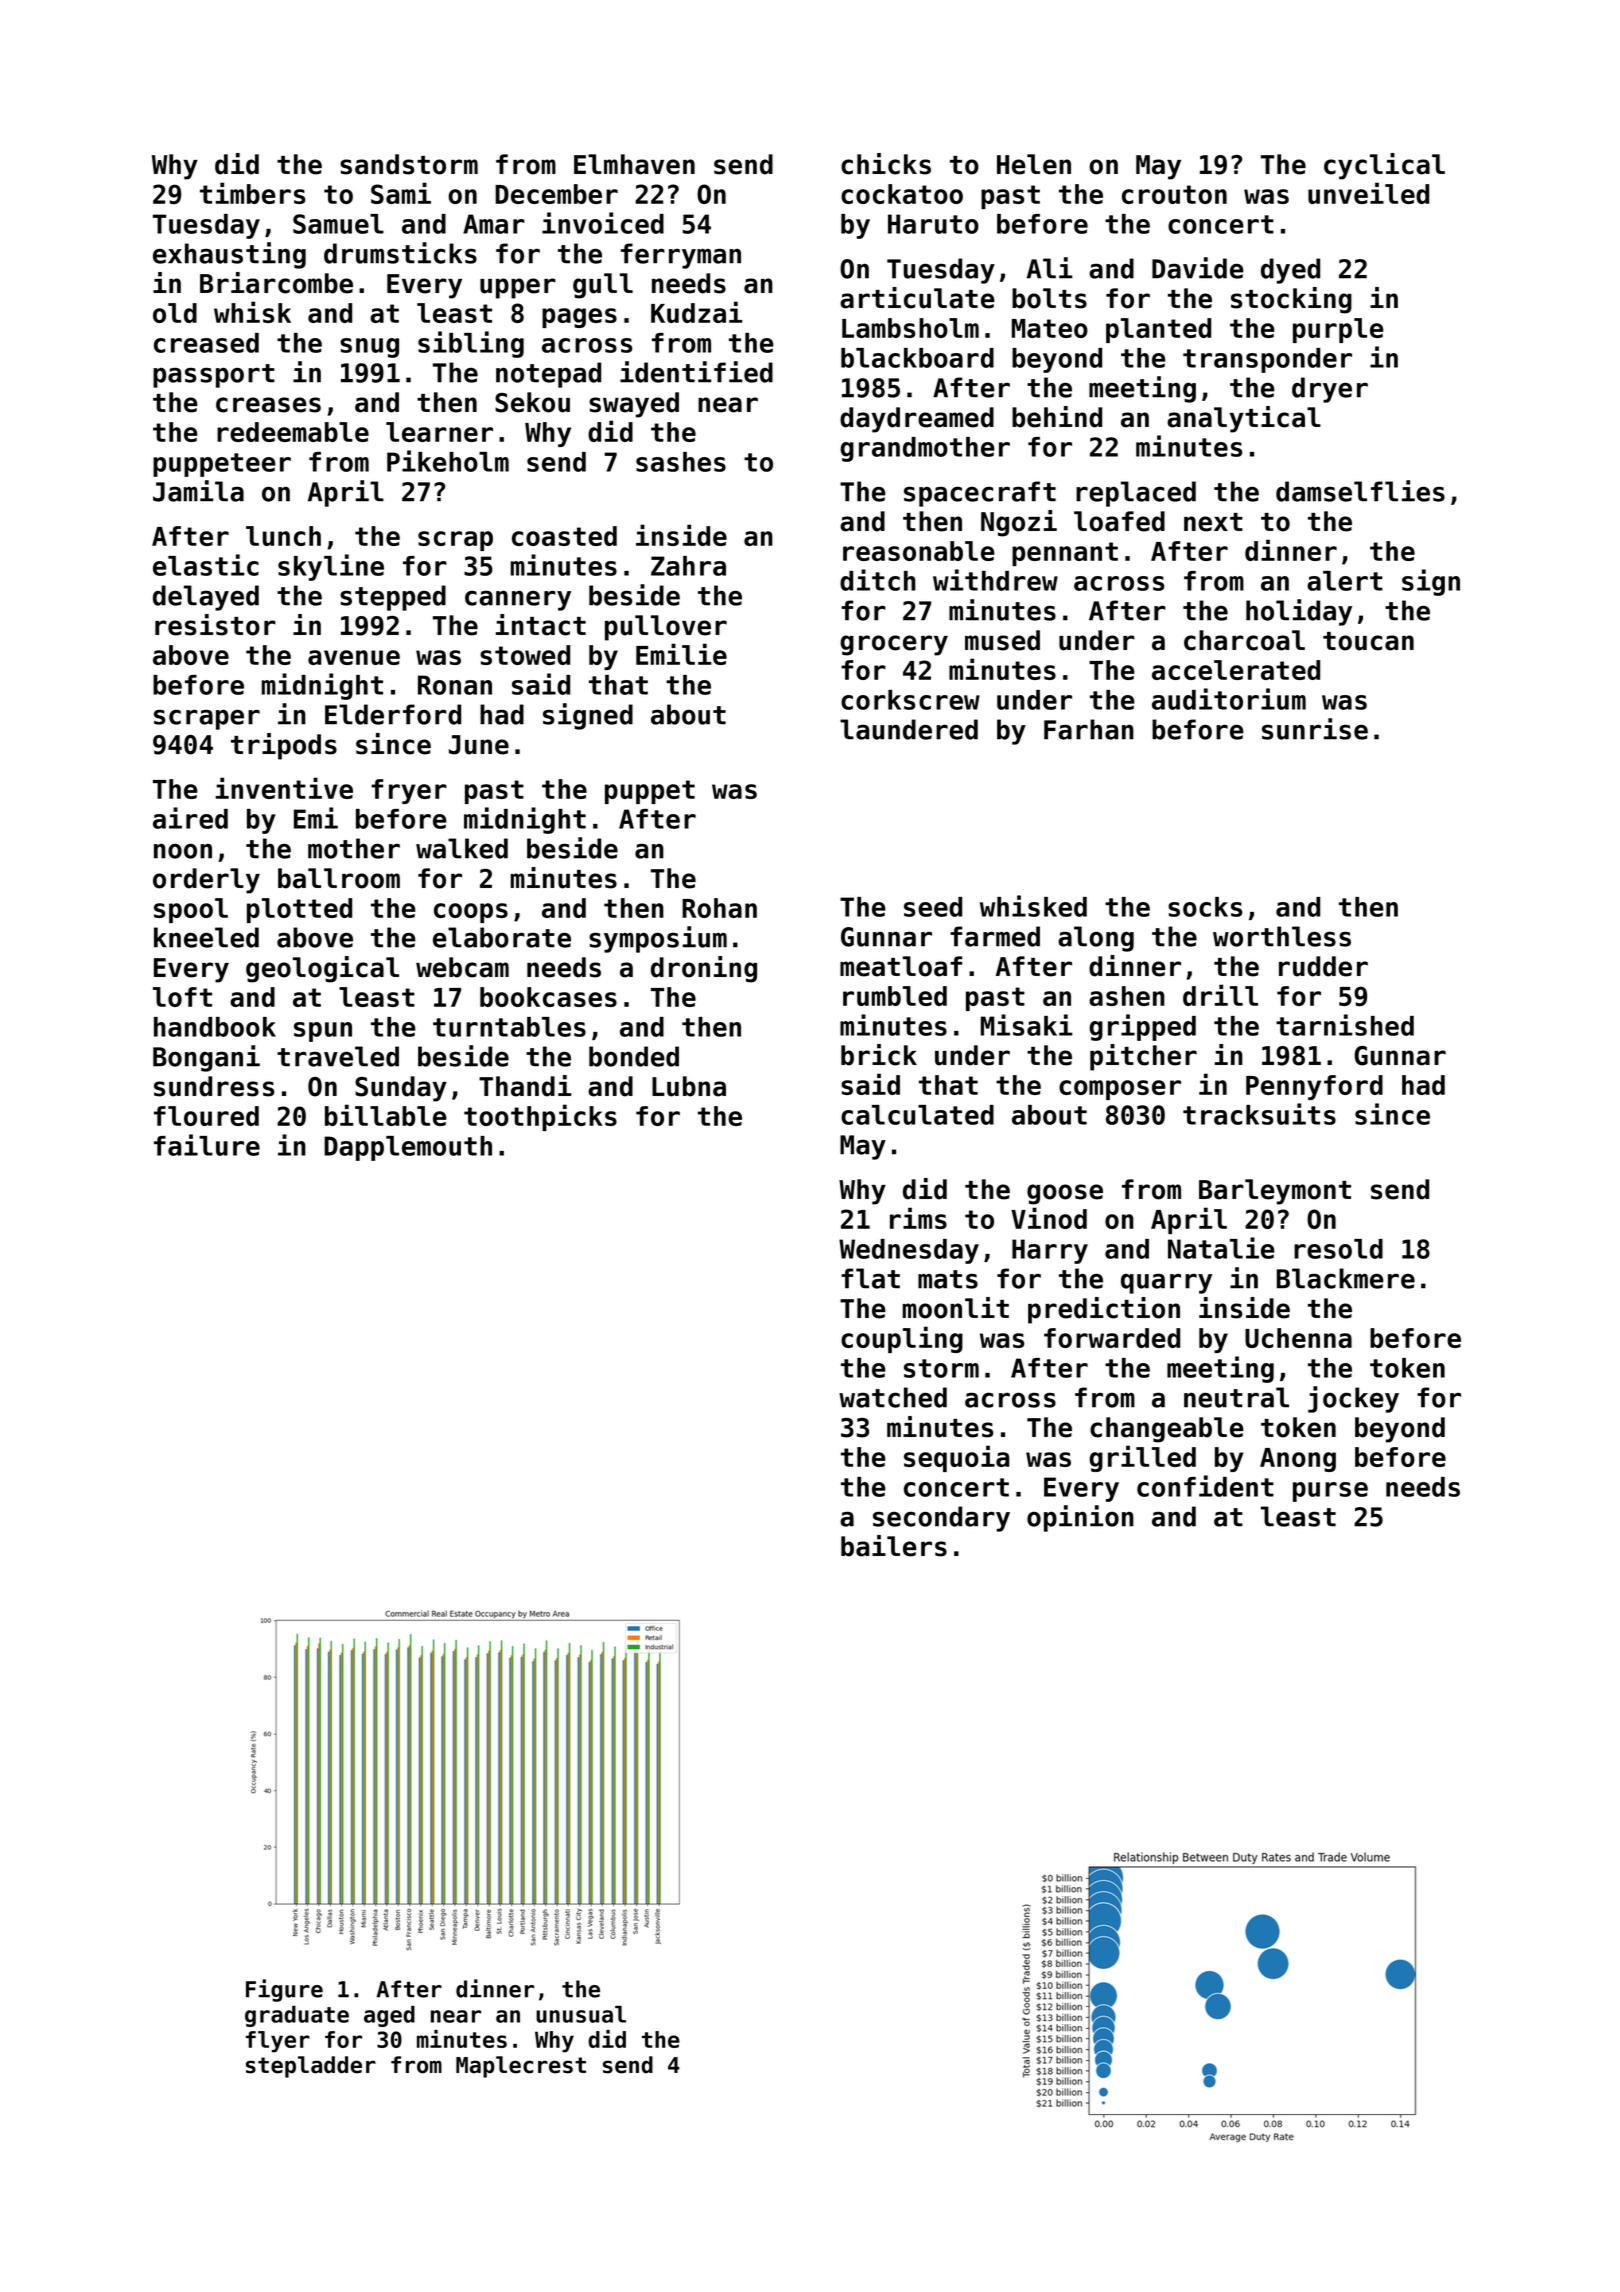  Describe the element at coordinates (886, 164) in the image. I see `chicks` at that location.
